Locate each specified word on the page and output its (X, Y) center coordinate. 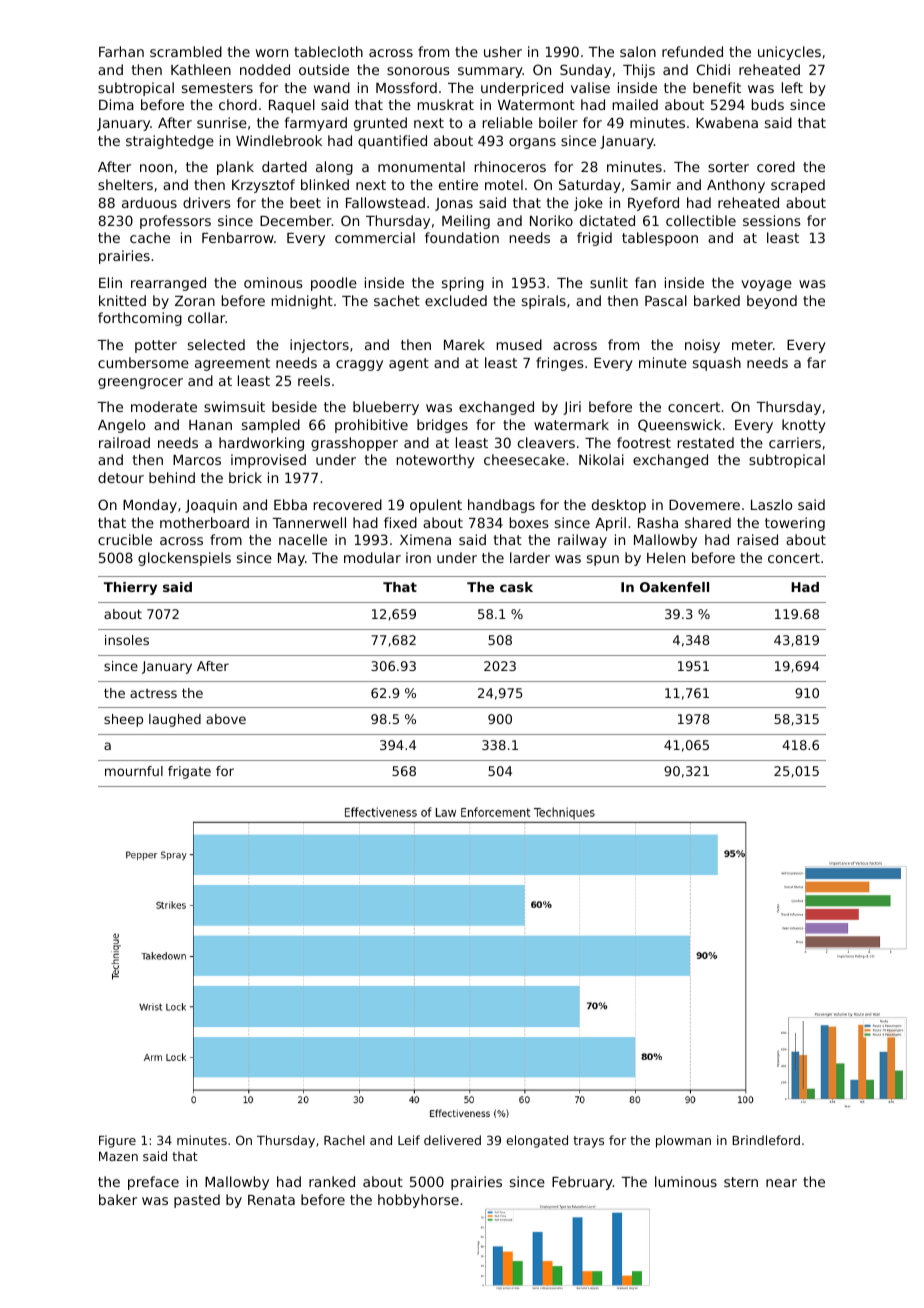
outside (324, 69)
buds (768, 104)
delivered (452, 1140)
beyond (772, 302)
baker (118, 1199)
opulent (436, 506)
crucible (125, 539)
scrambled (186, 51)
